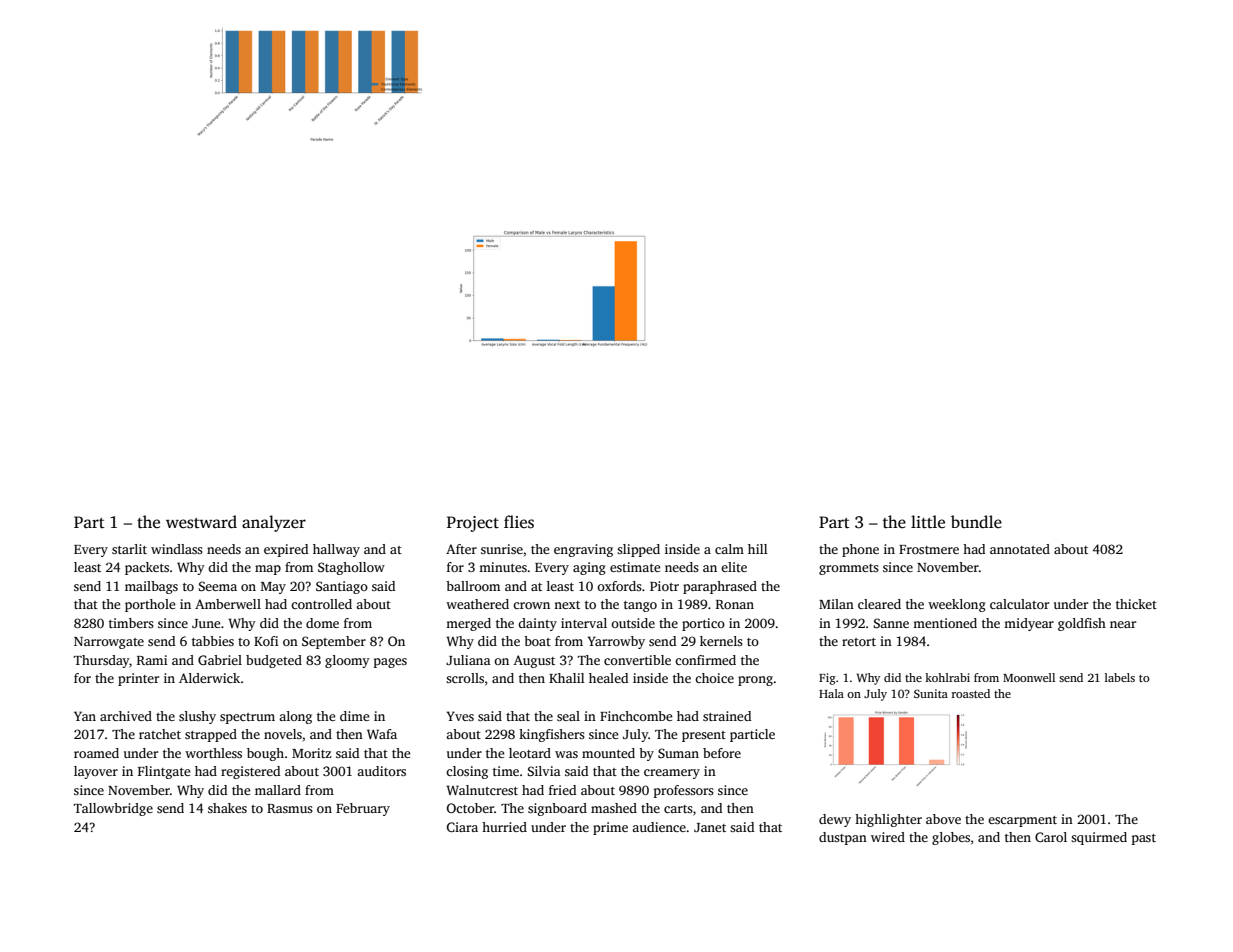 This page has width=1233, height=952. Describe the element at coordinates (390, 663) in the page. I see `pages` at that location.
